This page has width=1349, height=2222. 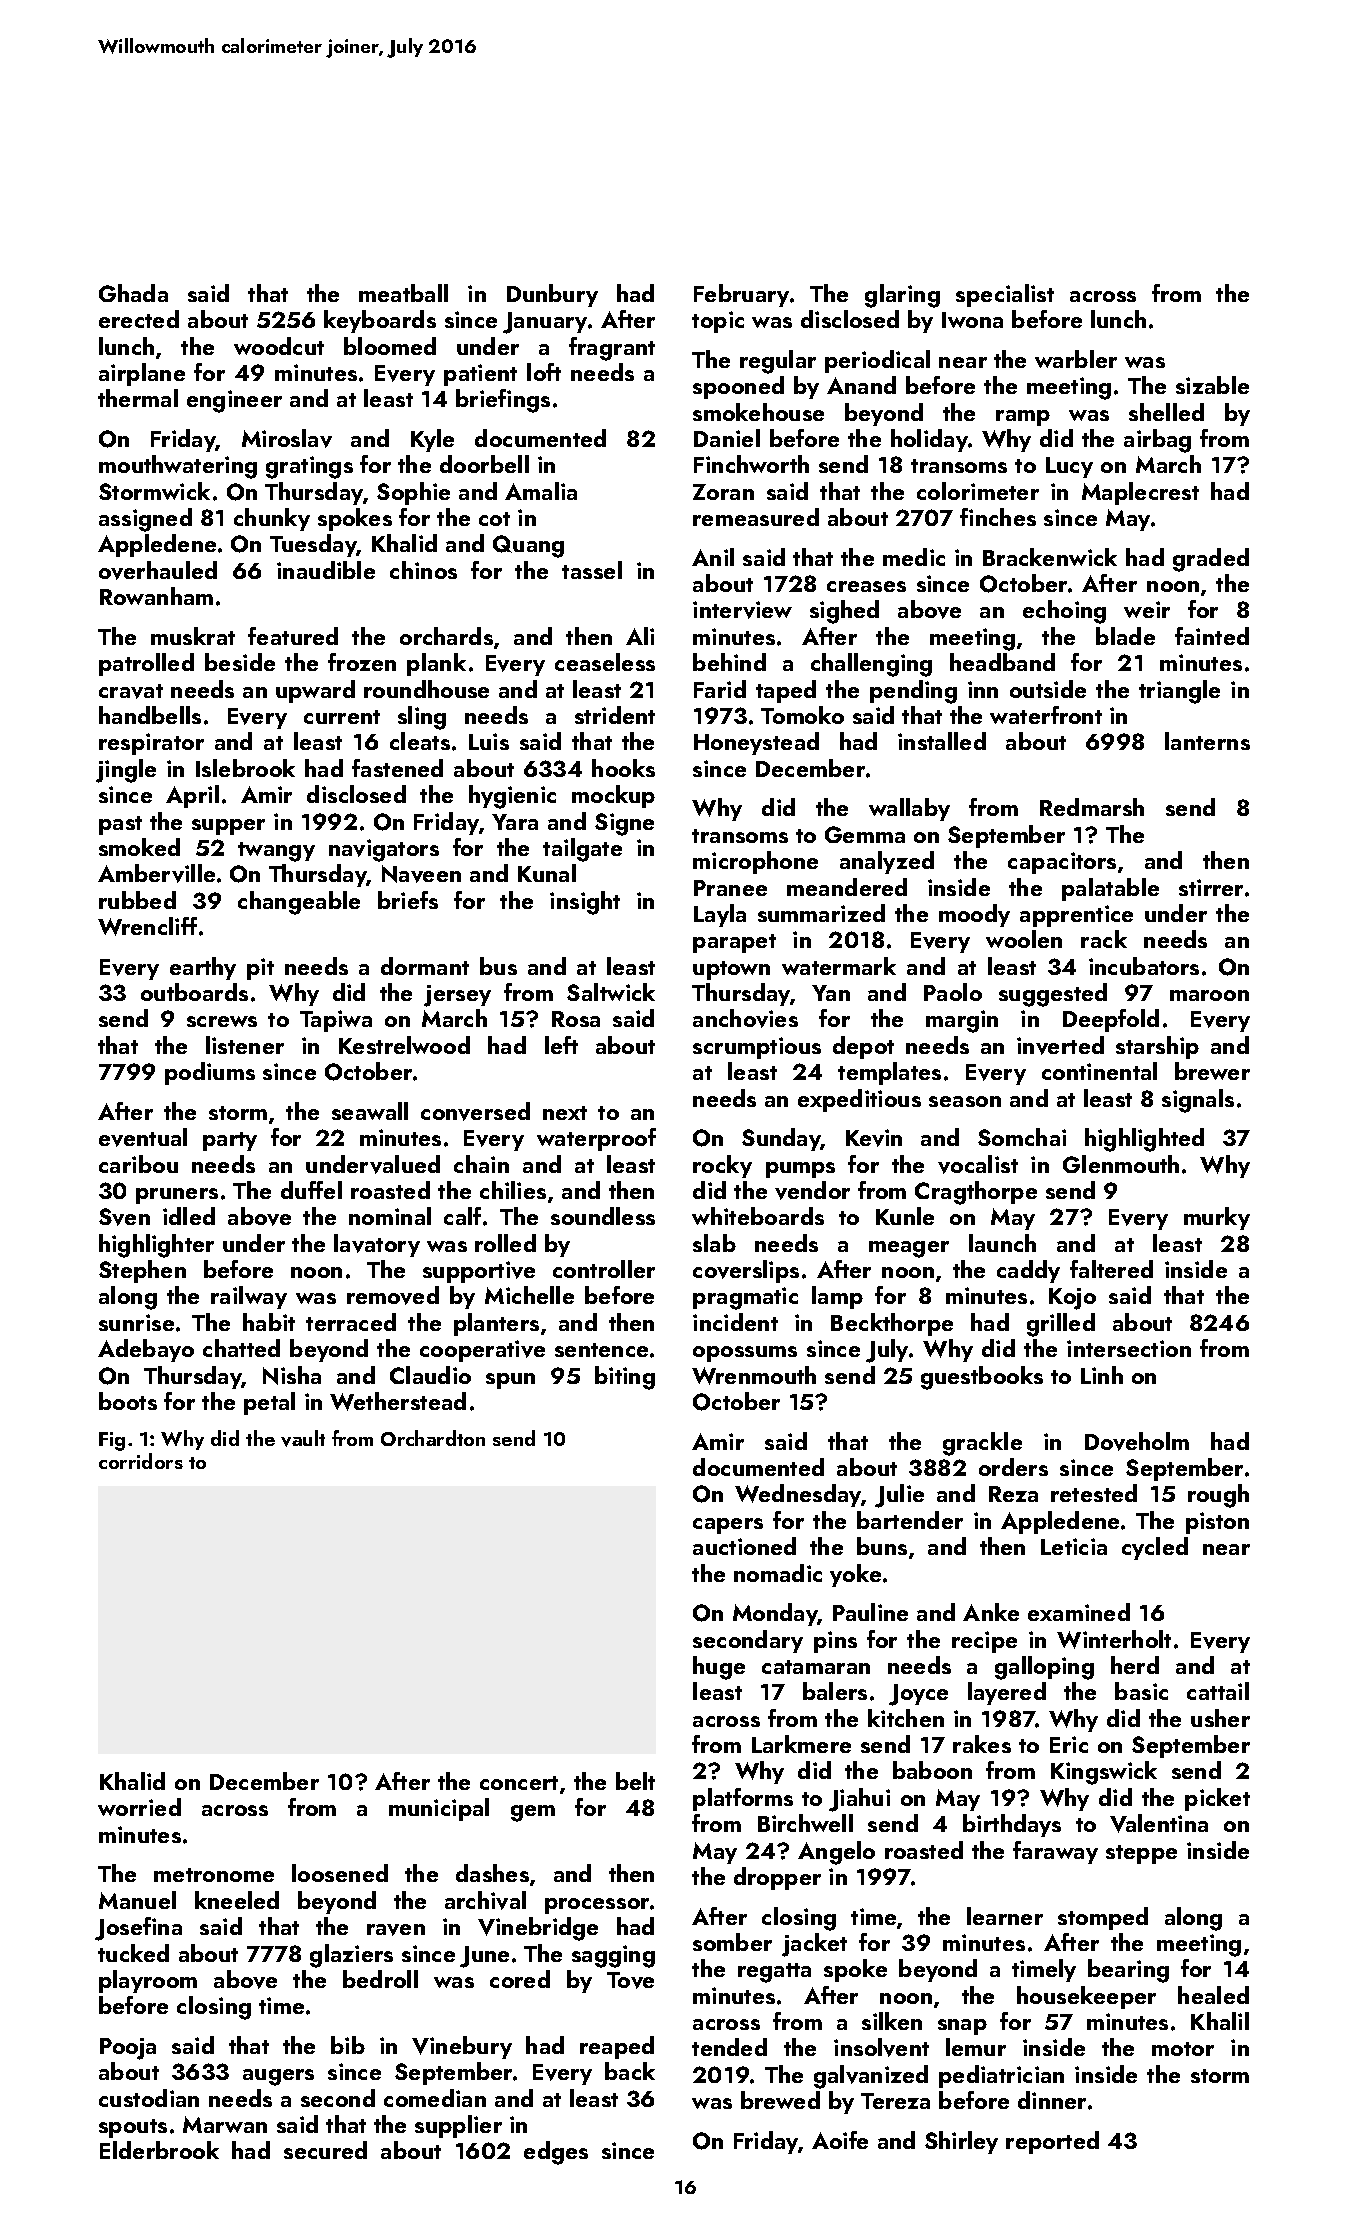 I want to click on apprentice, so click(x=1076, y=916).
